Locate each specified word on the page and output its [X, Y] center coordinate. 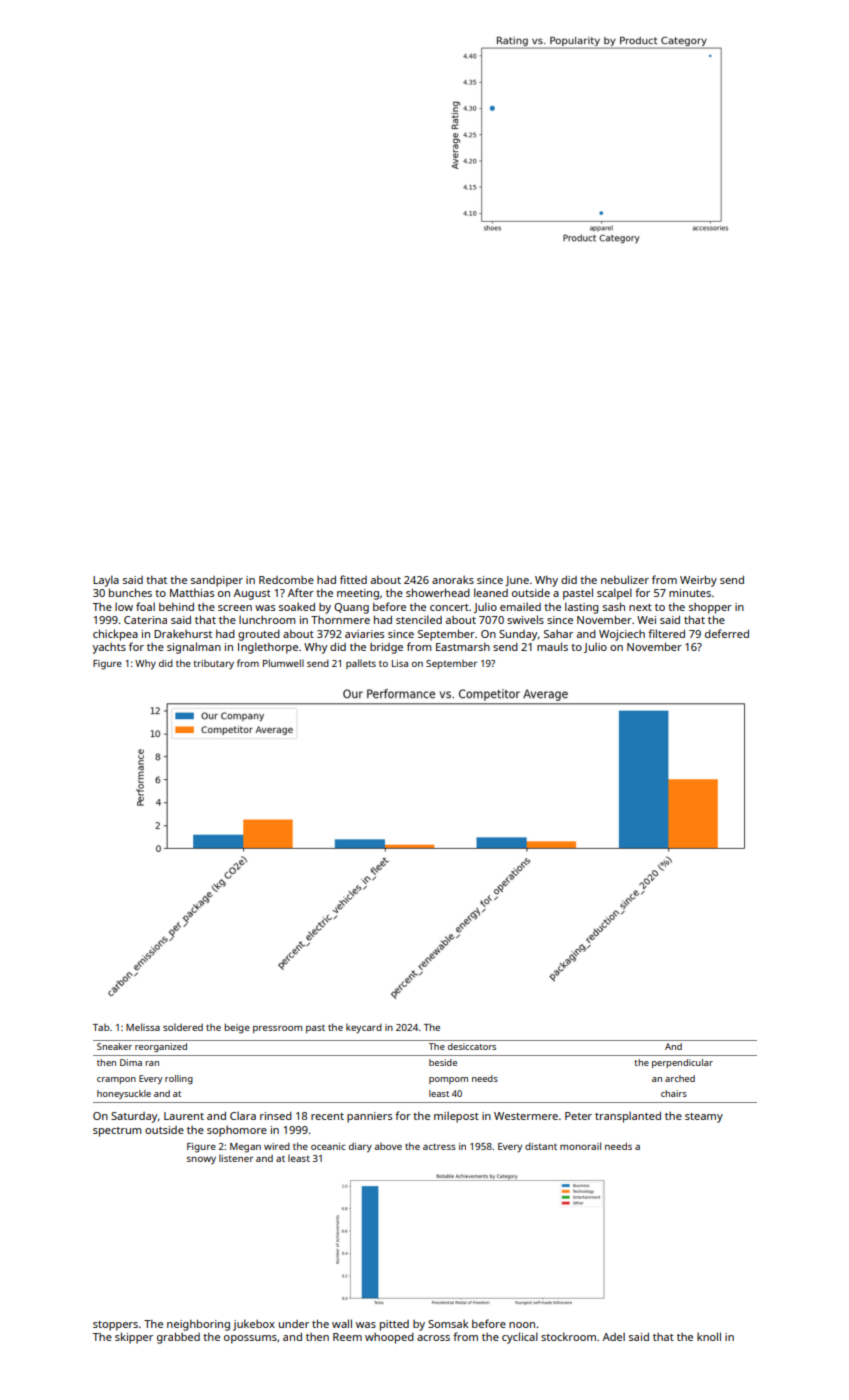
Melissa [143, 1027]
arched [680, 1078]
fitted [353, 579]
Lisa [400, 663]
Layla [106, 581]
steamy [704, 1118]
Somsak [448, 1323]
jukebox [254, 1325]
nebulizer [625, 579]
